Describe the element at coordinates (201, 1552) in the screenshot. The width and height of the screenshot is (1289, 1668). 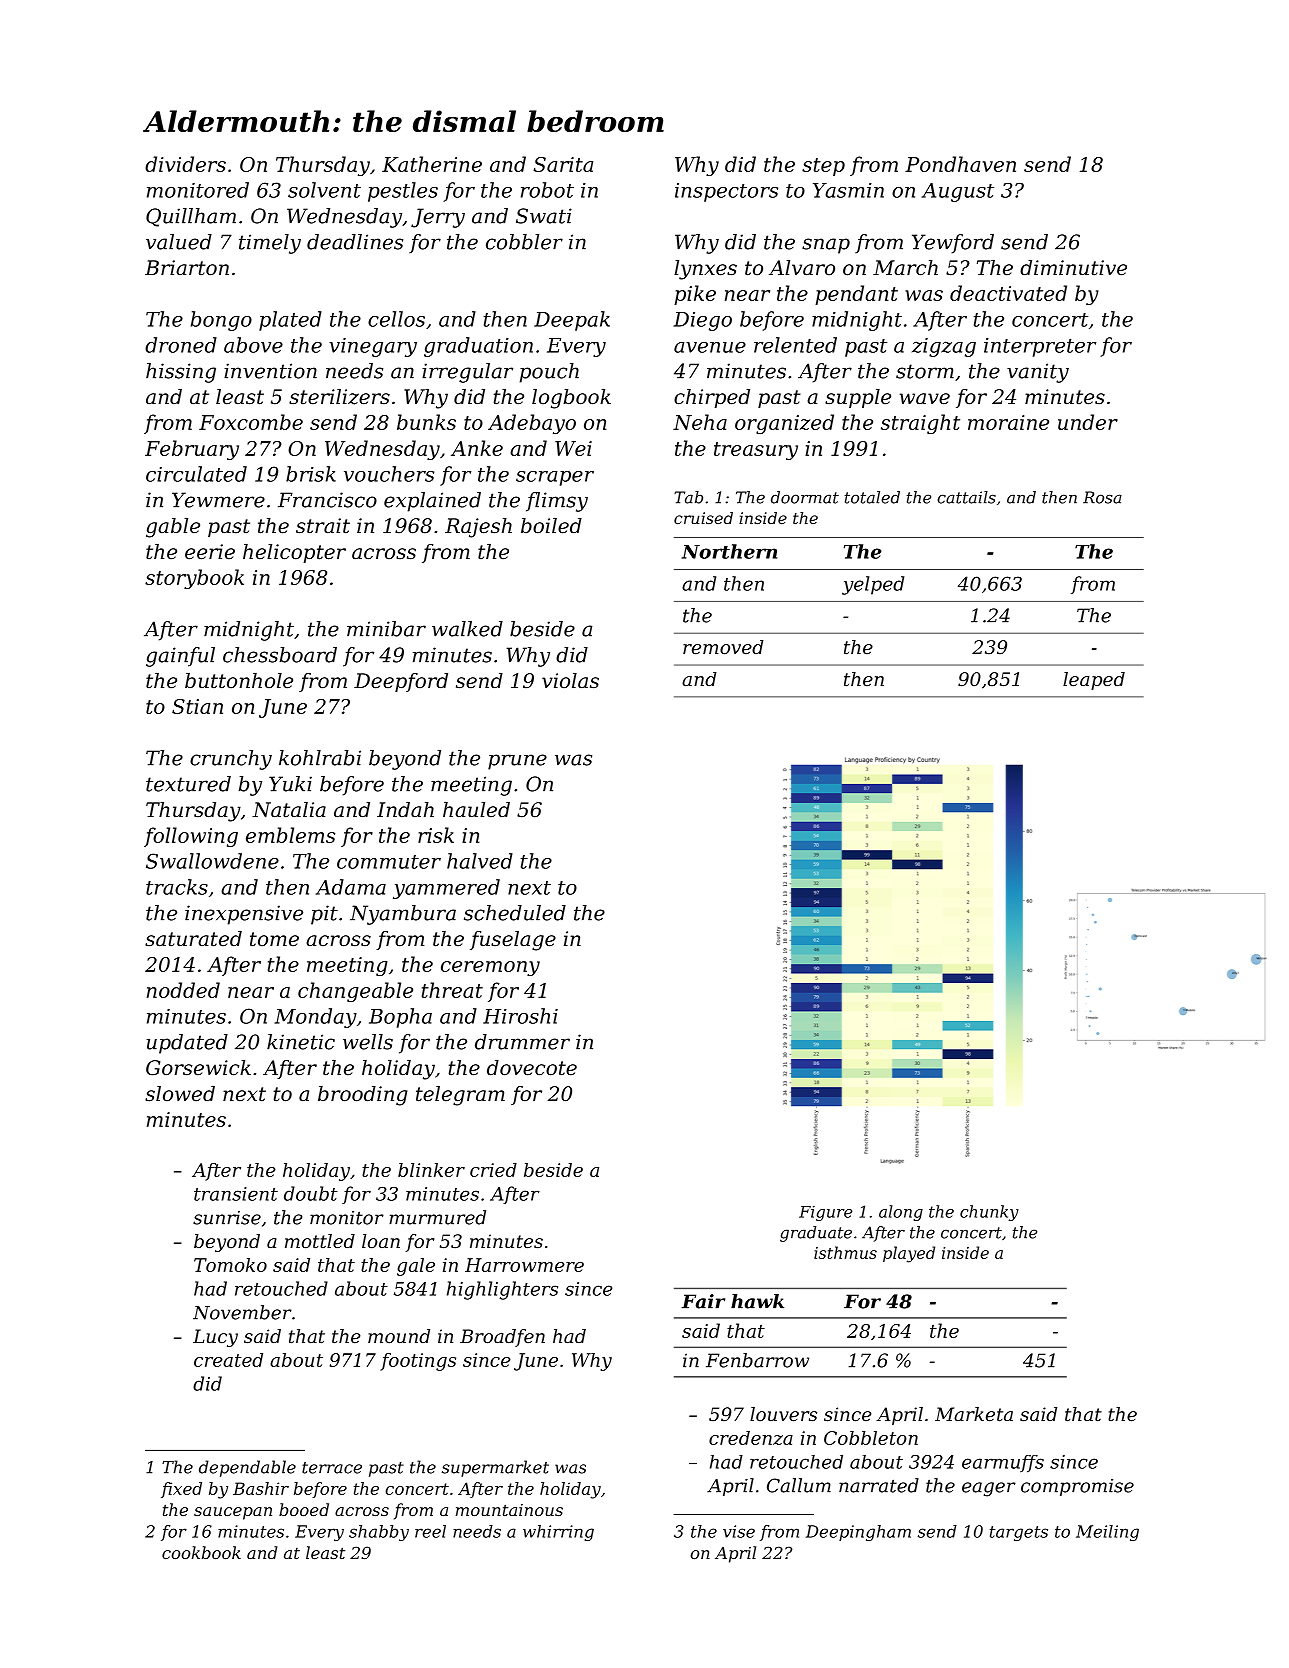
I see `cookbook` at that location.
